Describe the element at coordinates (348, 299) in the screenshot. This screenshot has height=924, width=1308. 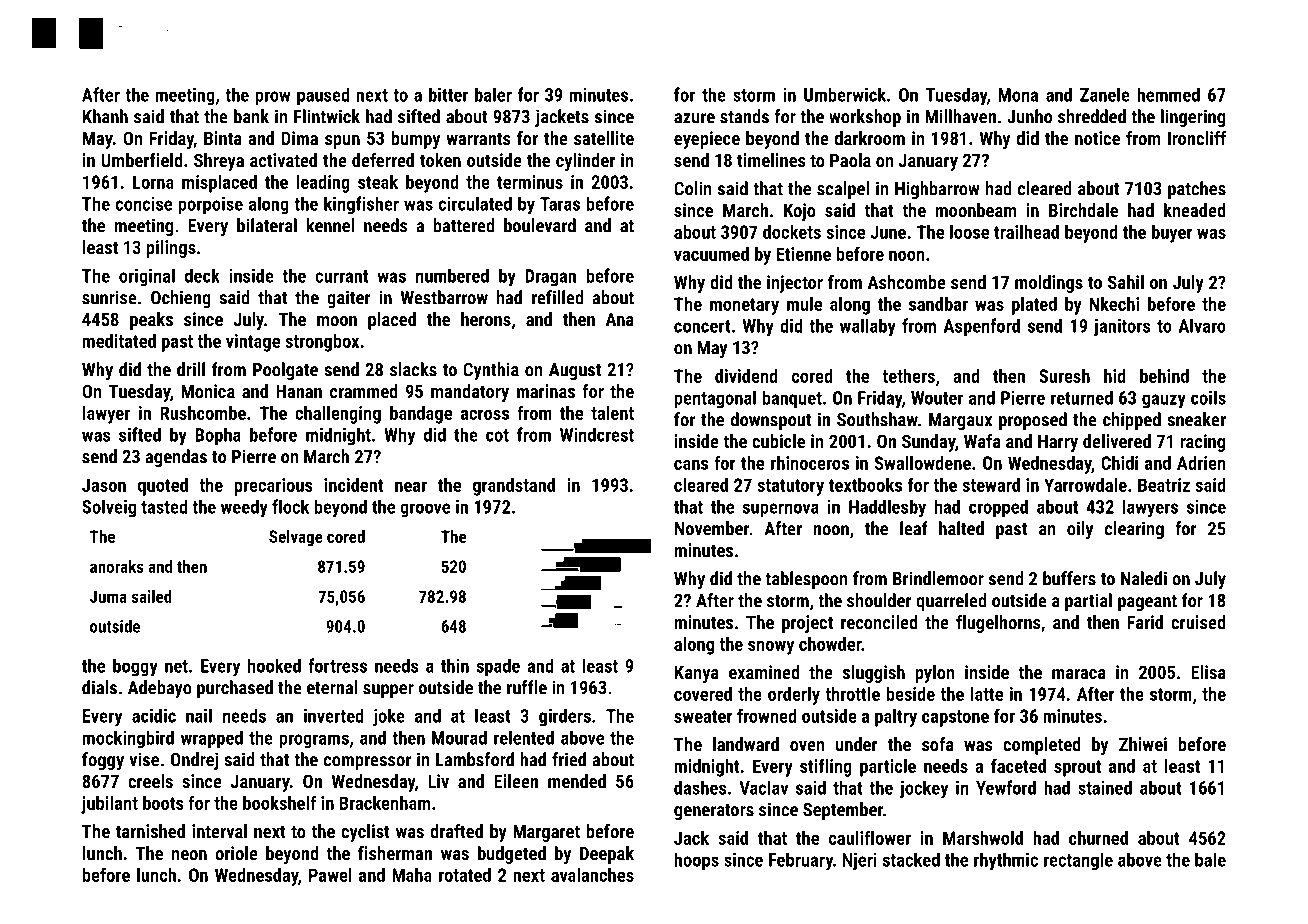
I see `gaiter` at that location.
